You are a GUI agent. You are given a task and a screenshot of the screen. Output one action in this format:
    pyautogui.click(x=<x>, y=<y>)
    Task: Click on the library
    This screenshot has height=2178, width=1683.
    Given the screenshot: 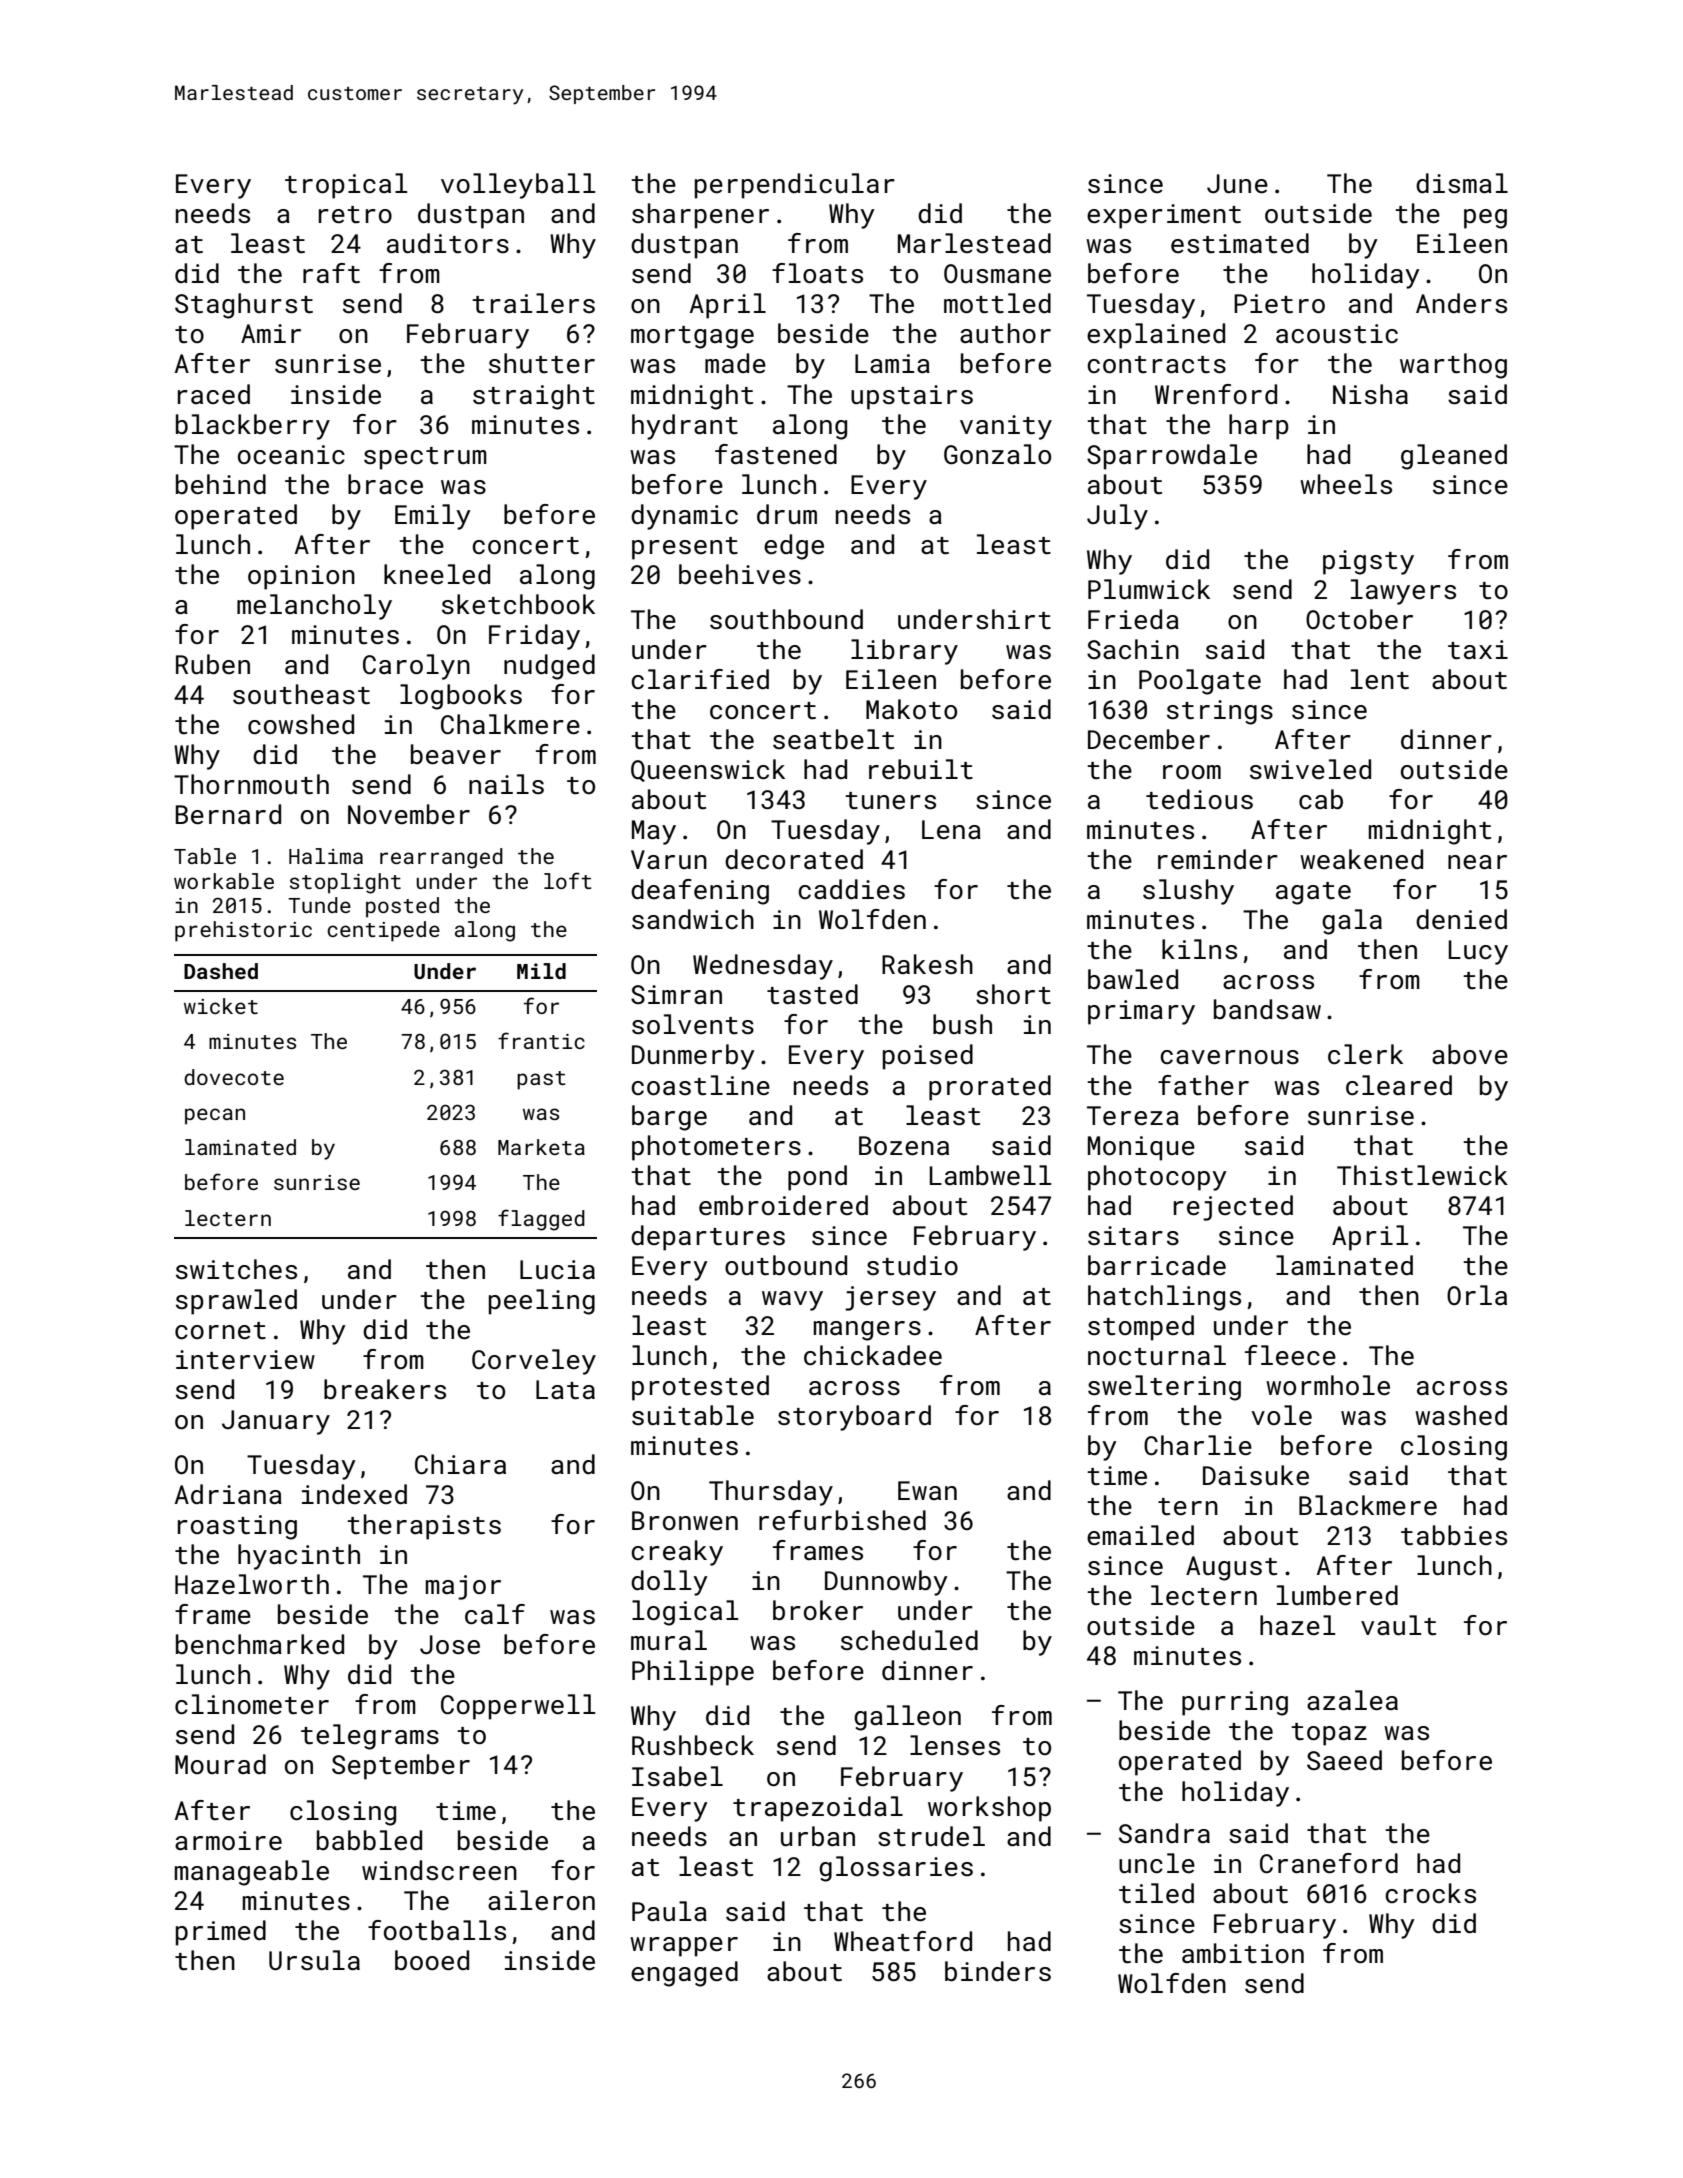 What is the action you would take?
    pyautogui.click(x=904, y=652)
